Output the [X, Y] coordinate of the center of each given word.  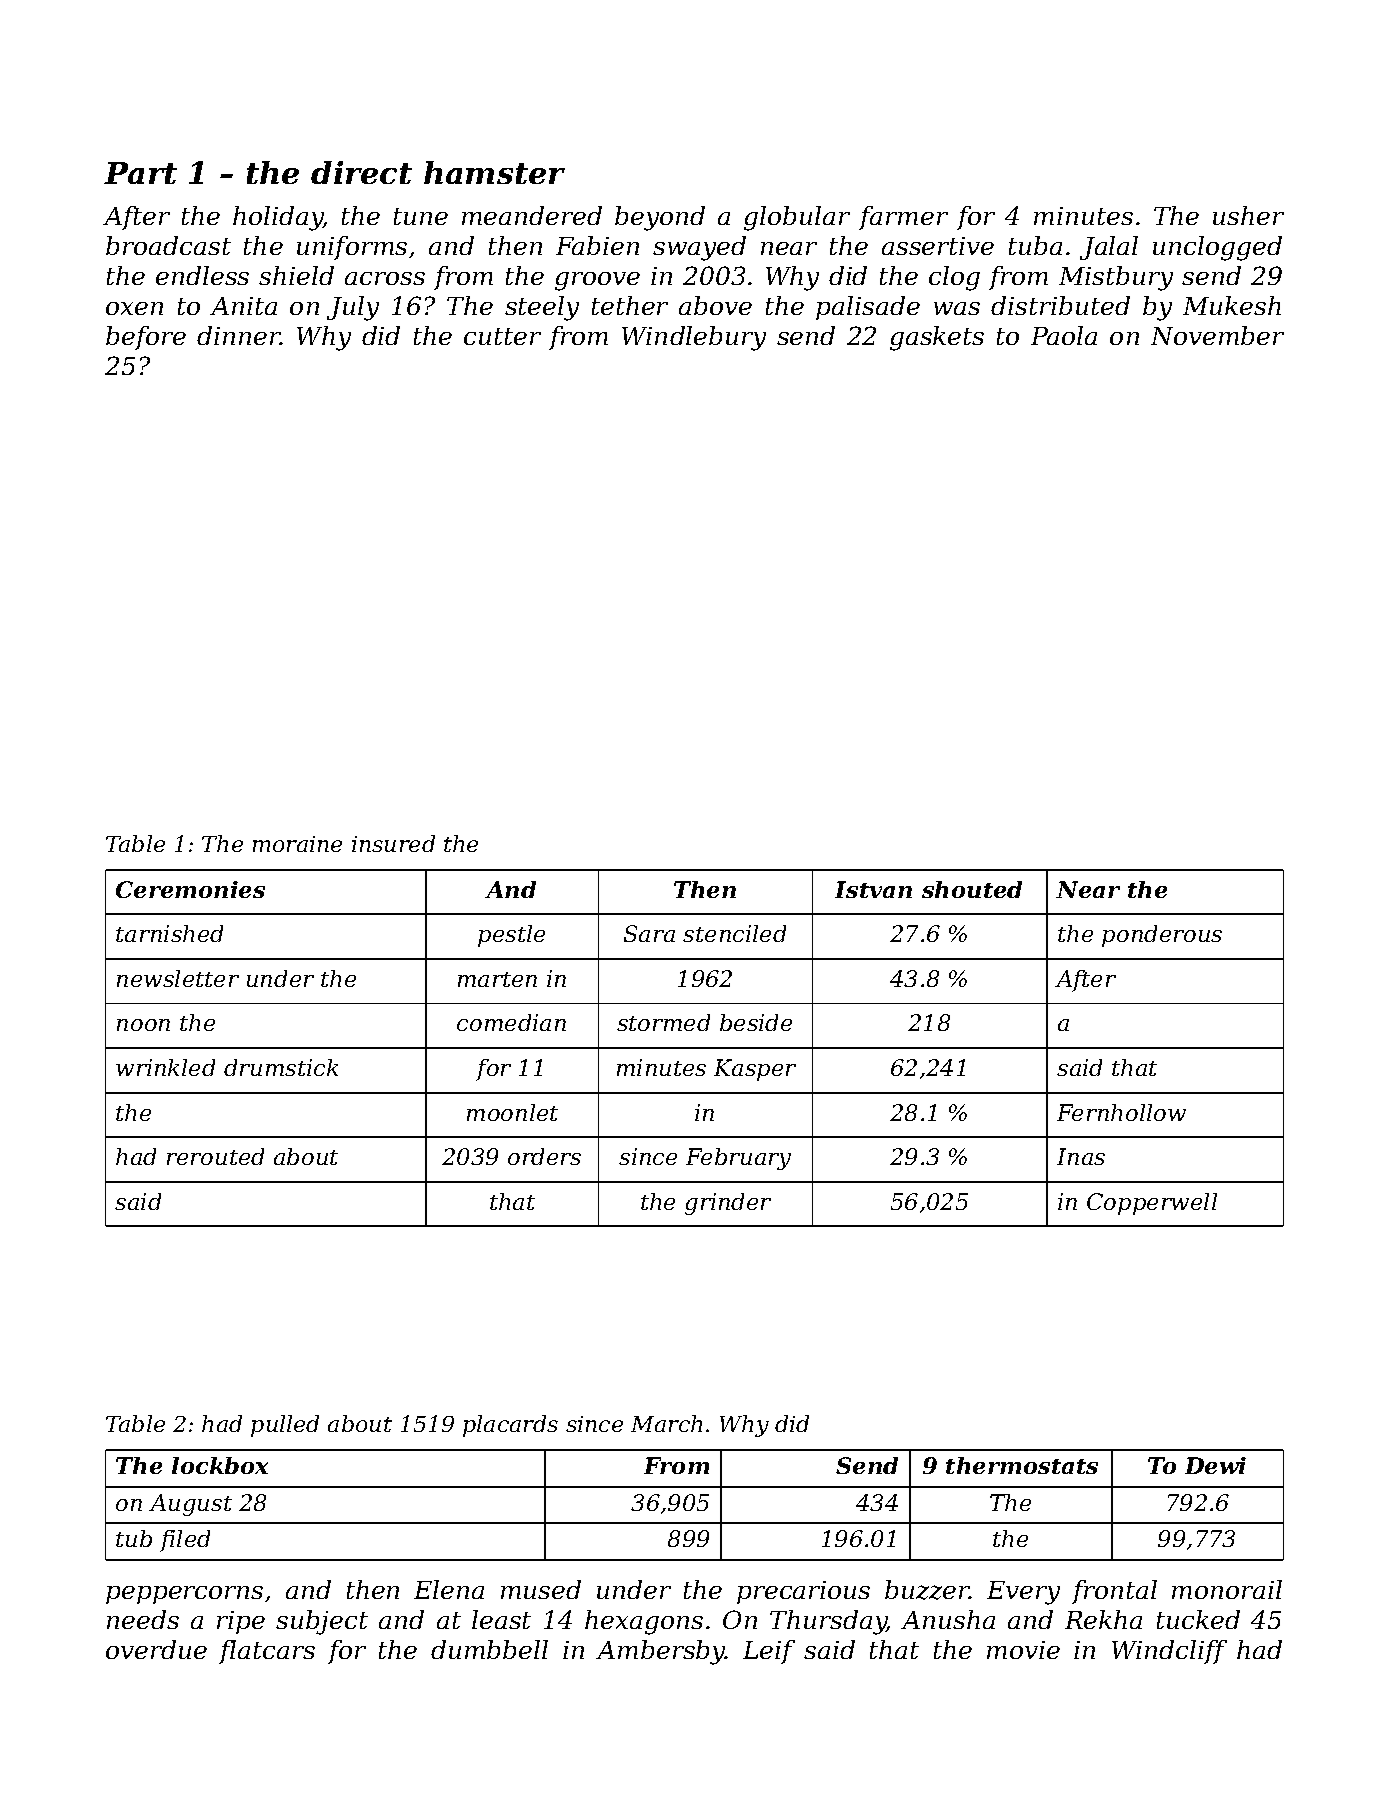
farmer [903, 218]
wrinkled [165, 1067]
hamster [494, 172]
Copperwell [1152, 1204]
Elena [449, 1589]
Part [140, 173]
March [666, 1423]
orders [544, 1156]
